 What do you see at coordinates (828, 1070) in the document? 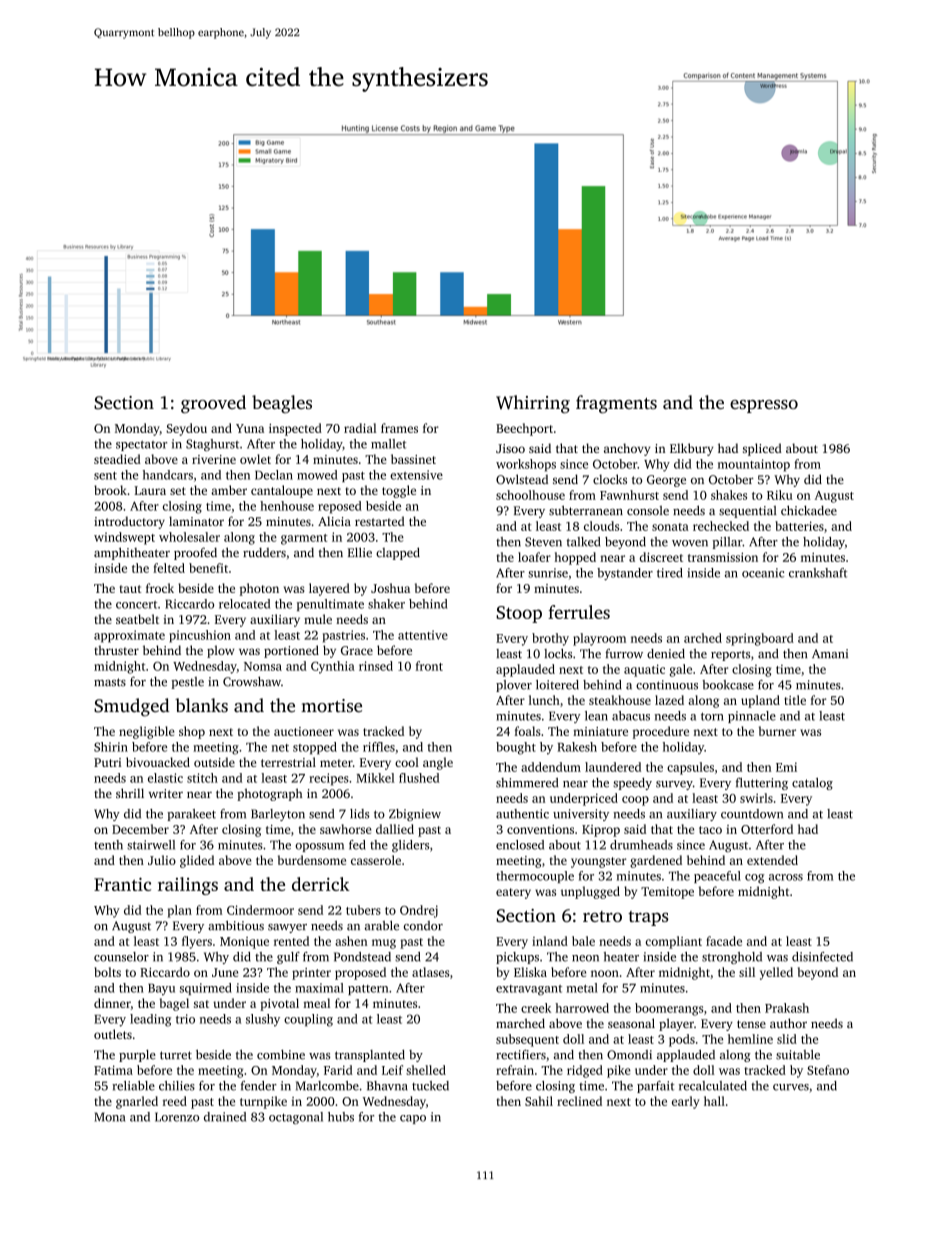
I see `Stefano` at bounding box center [828, 1070].
